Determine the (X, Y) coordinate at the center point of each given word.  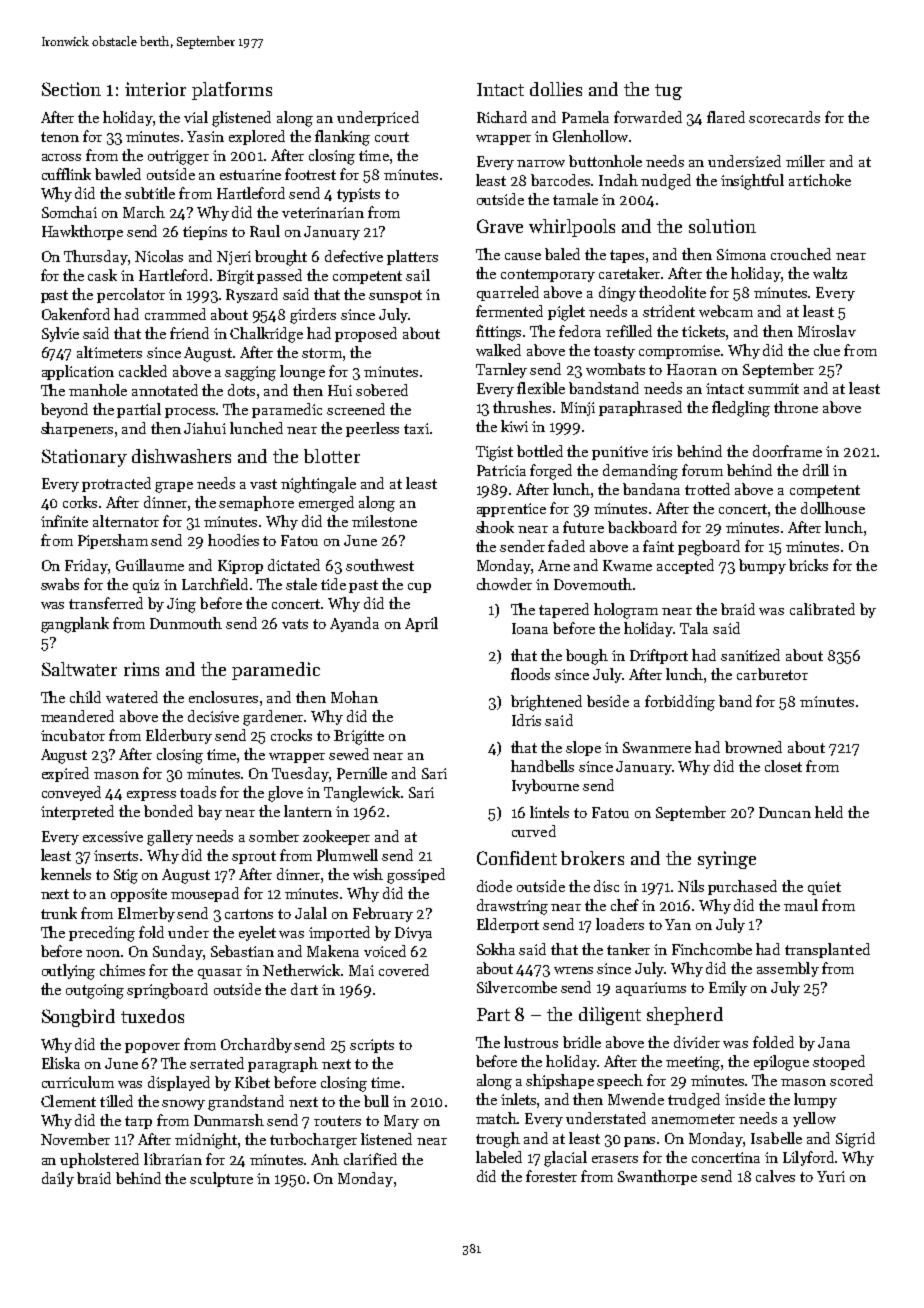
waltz (830, 273)
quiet (824, 888)
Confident (517, 858)
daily (58, 1179)
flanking (342, 138)
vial (196, 117)
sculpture (221, 1179)
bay (210, 812)
